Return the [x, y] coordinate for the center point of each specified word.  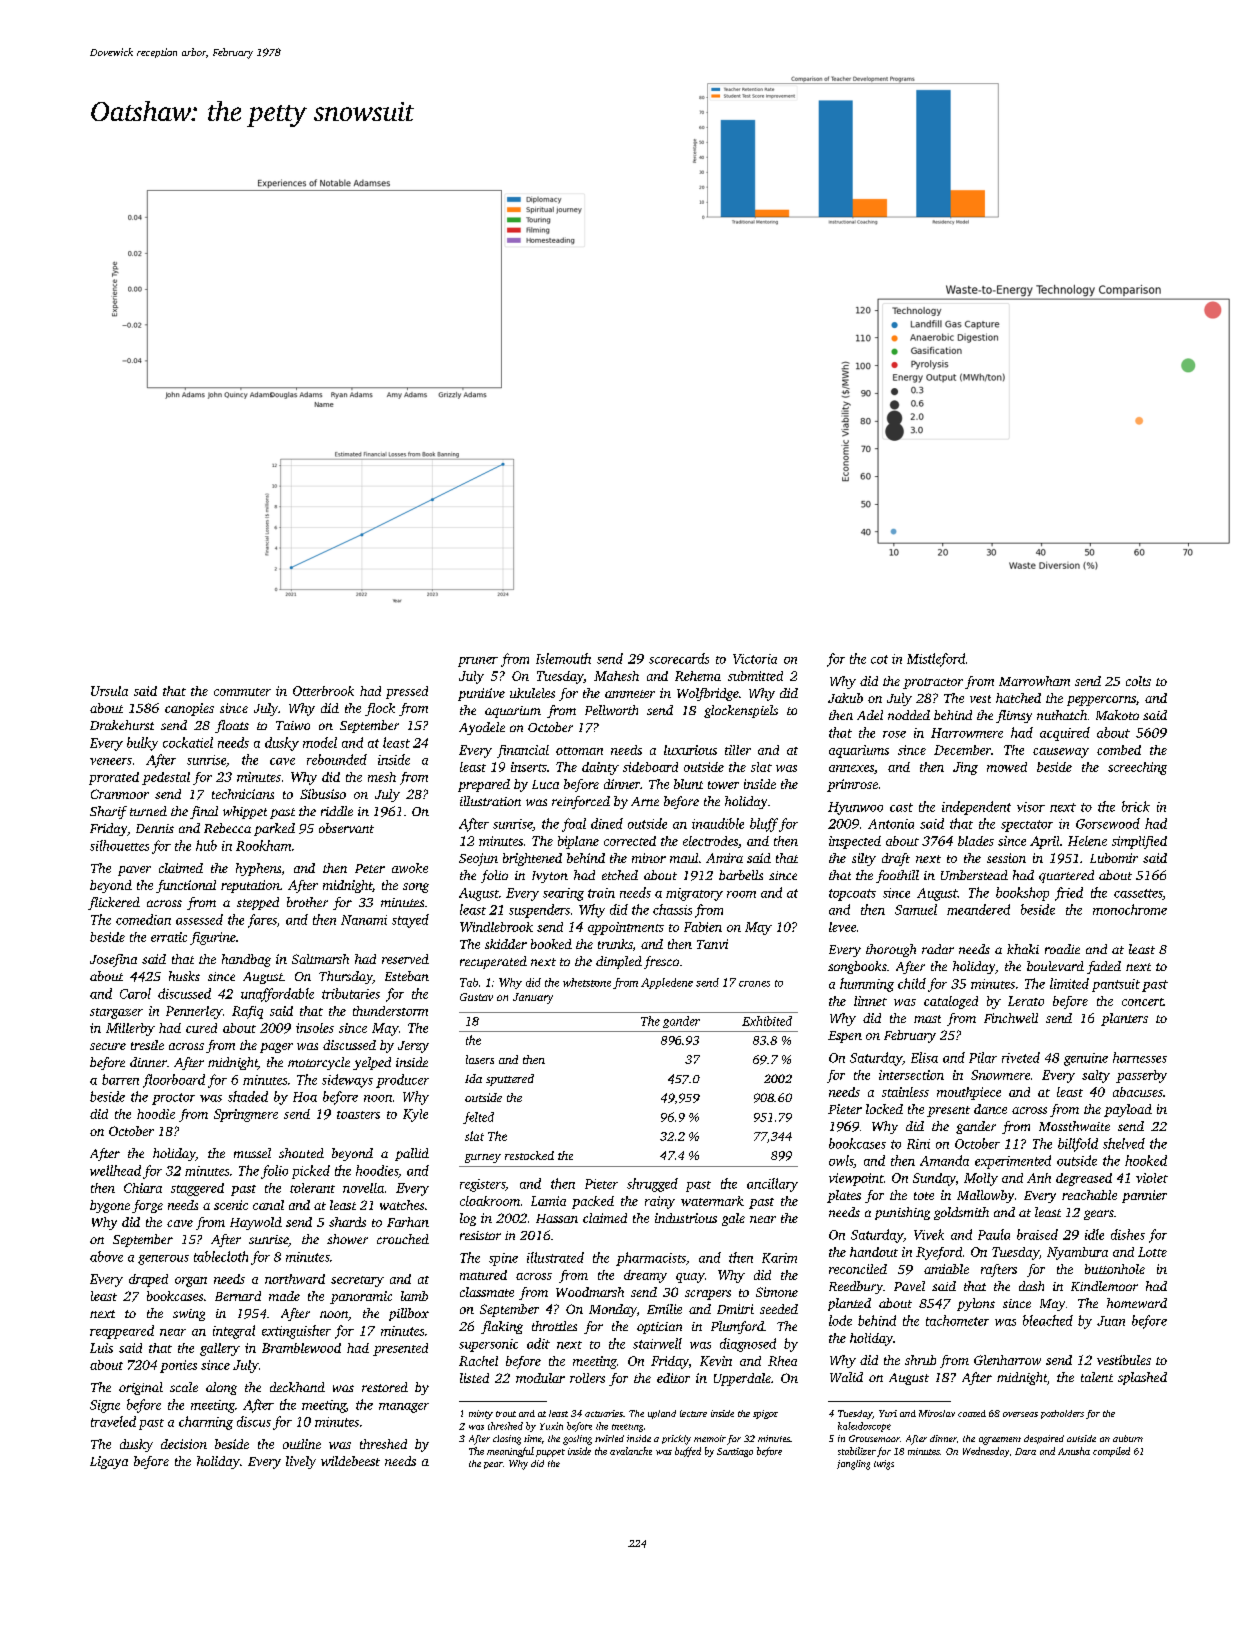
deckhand [297, 1387]
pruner [478, 662]
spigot [765, 1414]
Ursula [109, 691]
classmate [487, 1292]
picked [311, 1172]
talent [1097, 1377]
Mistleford [936, 660]
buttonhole [1115, 1269]
